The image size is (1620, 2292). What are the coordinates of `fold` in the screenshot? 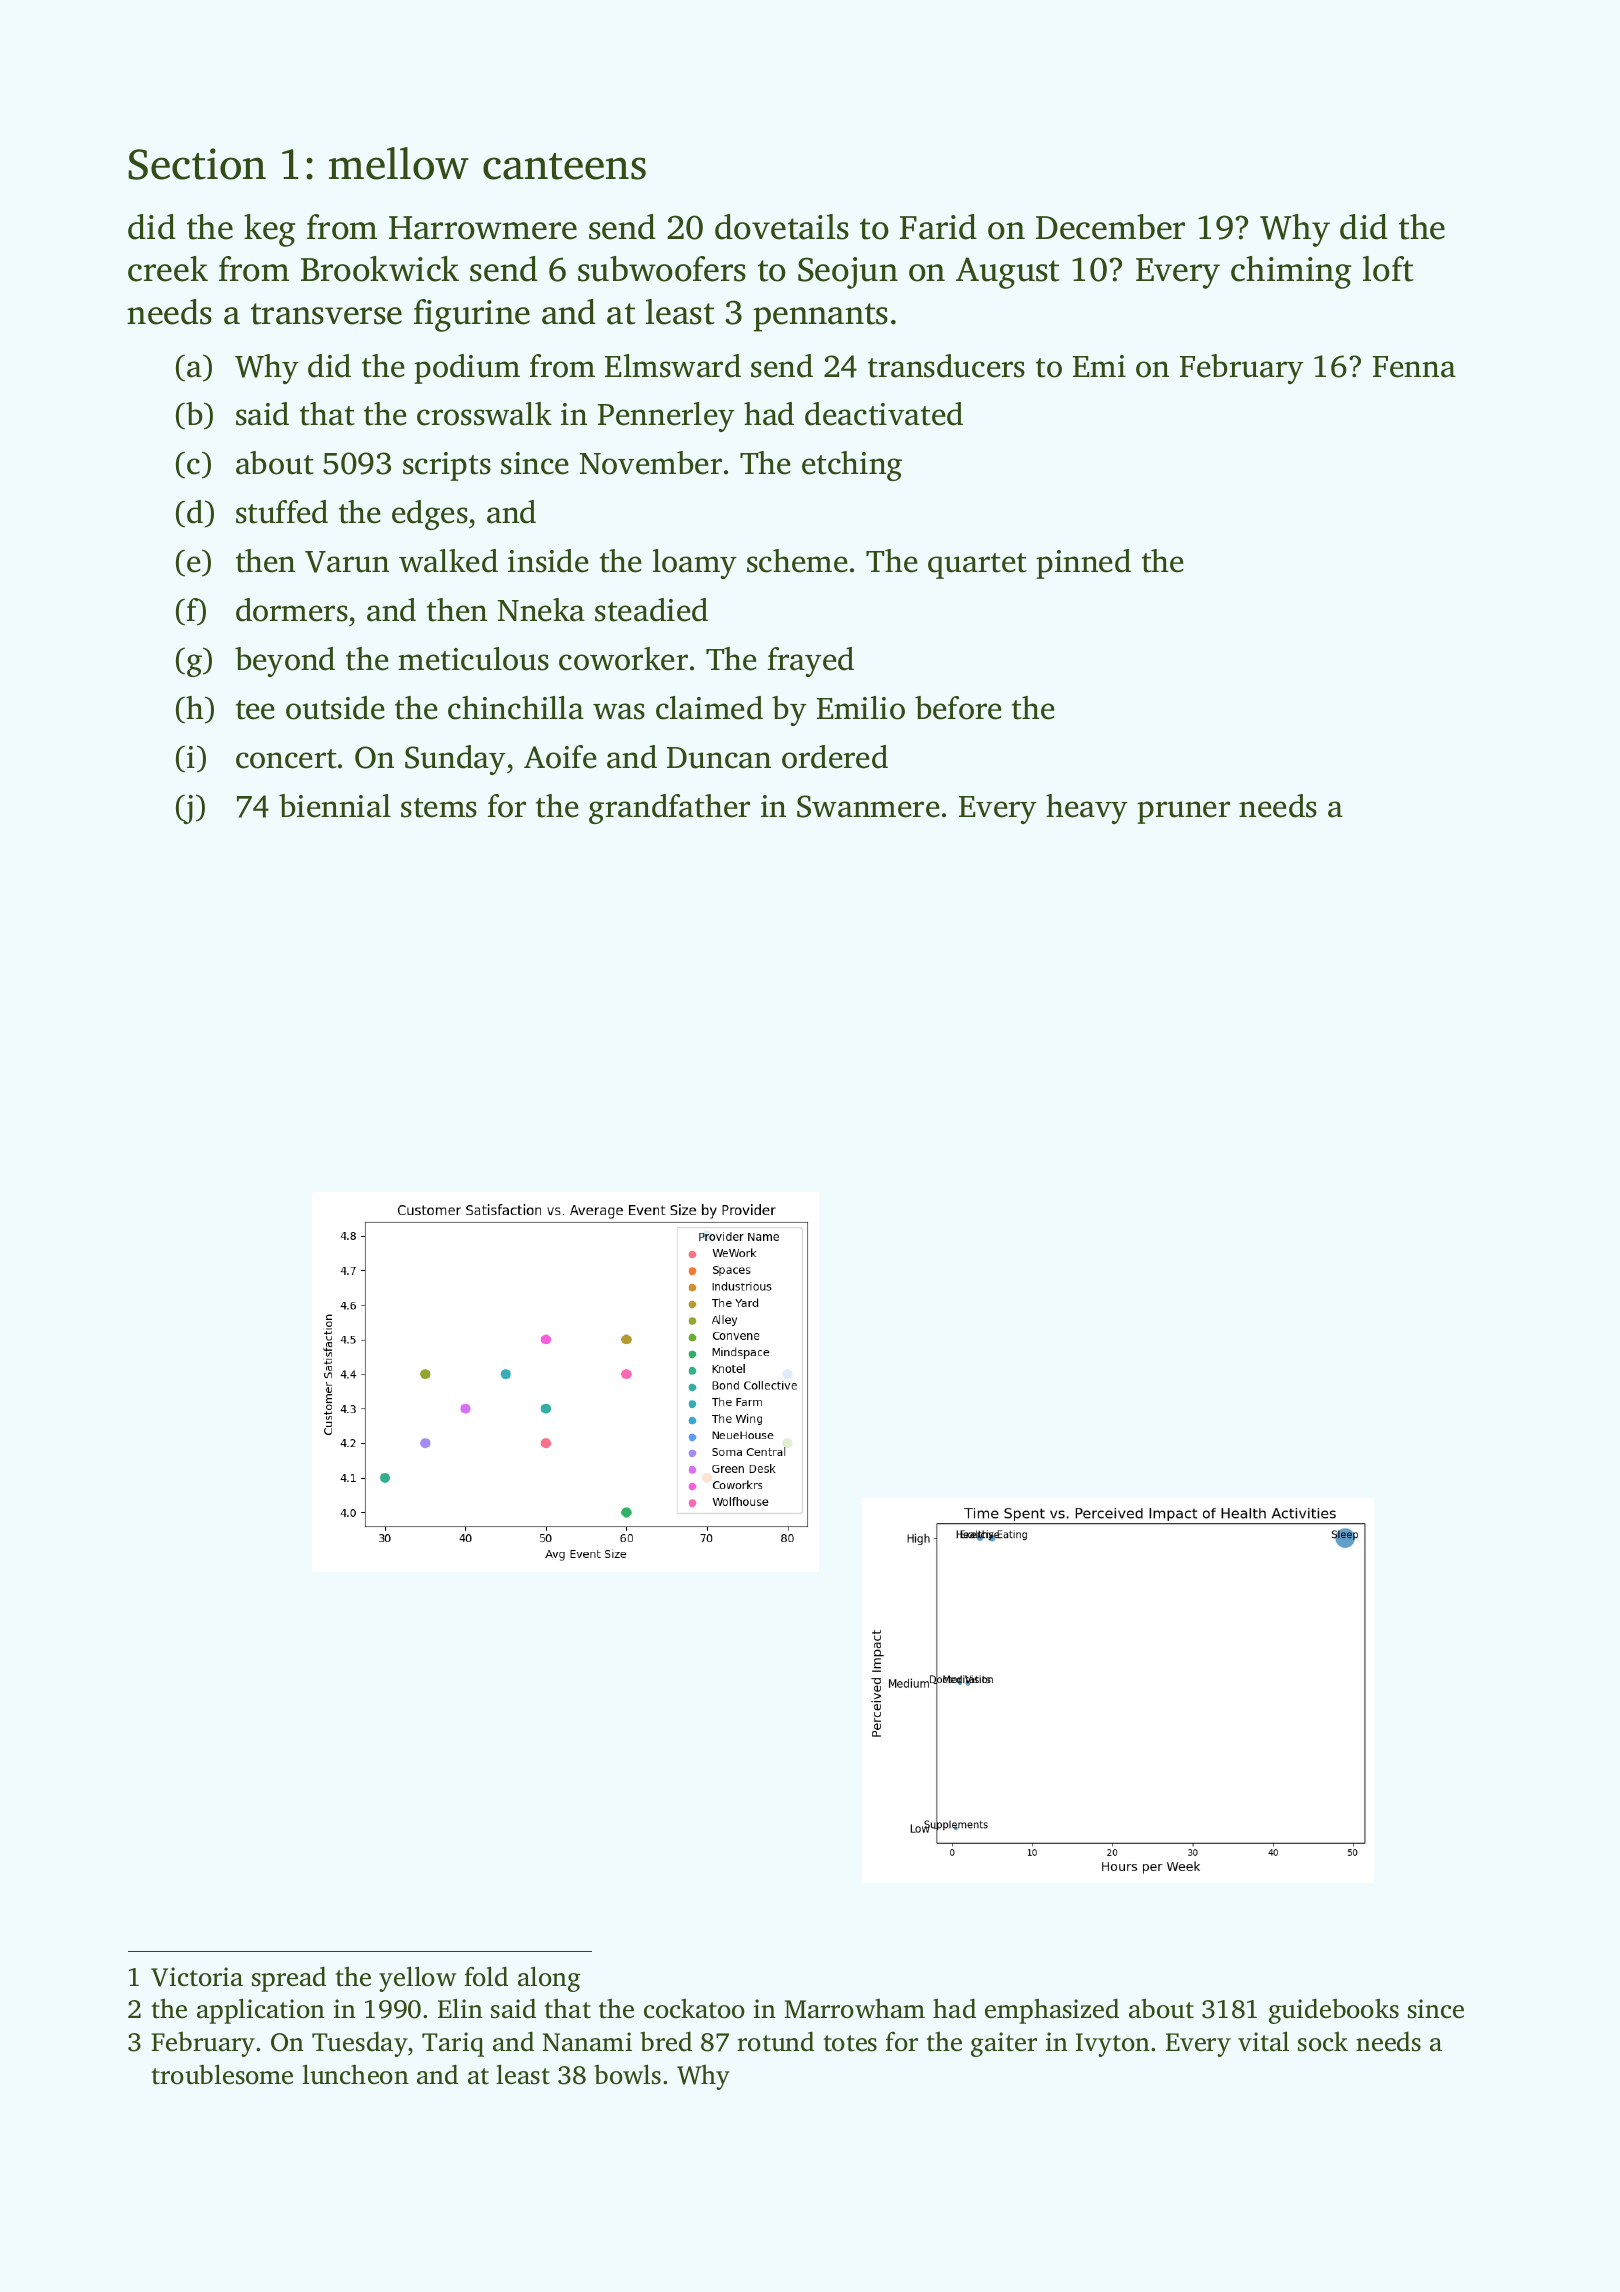 It's located at (486, 1976).
